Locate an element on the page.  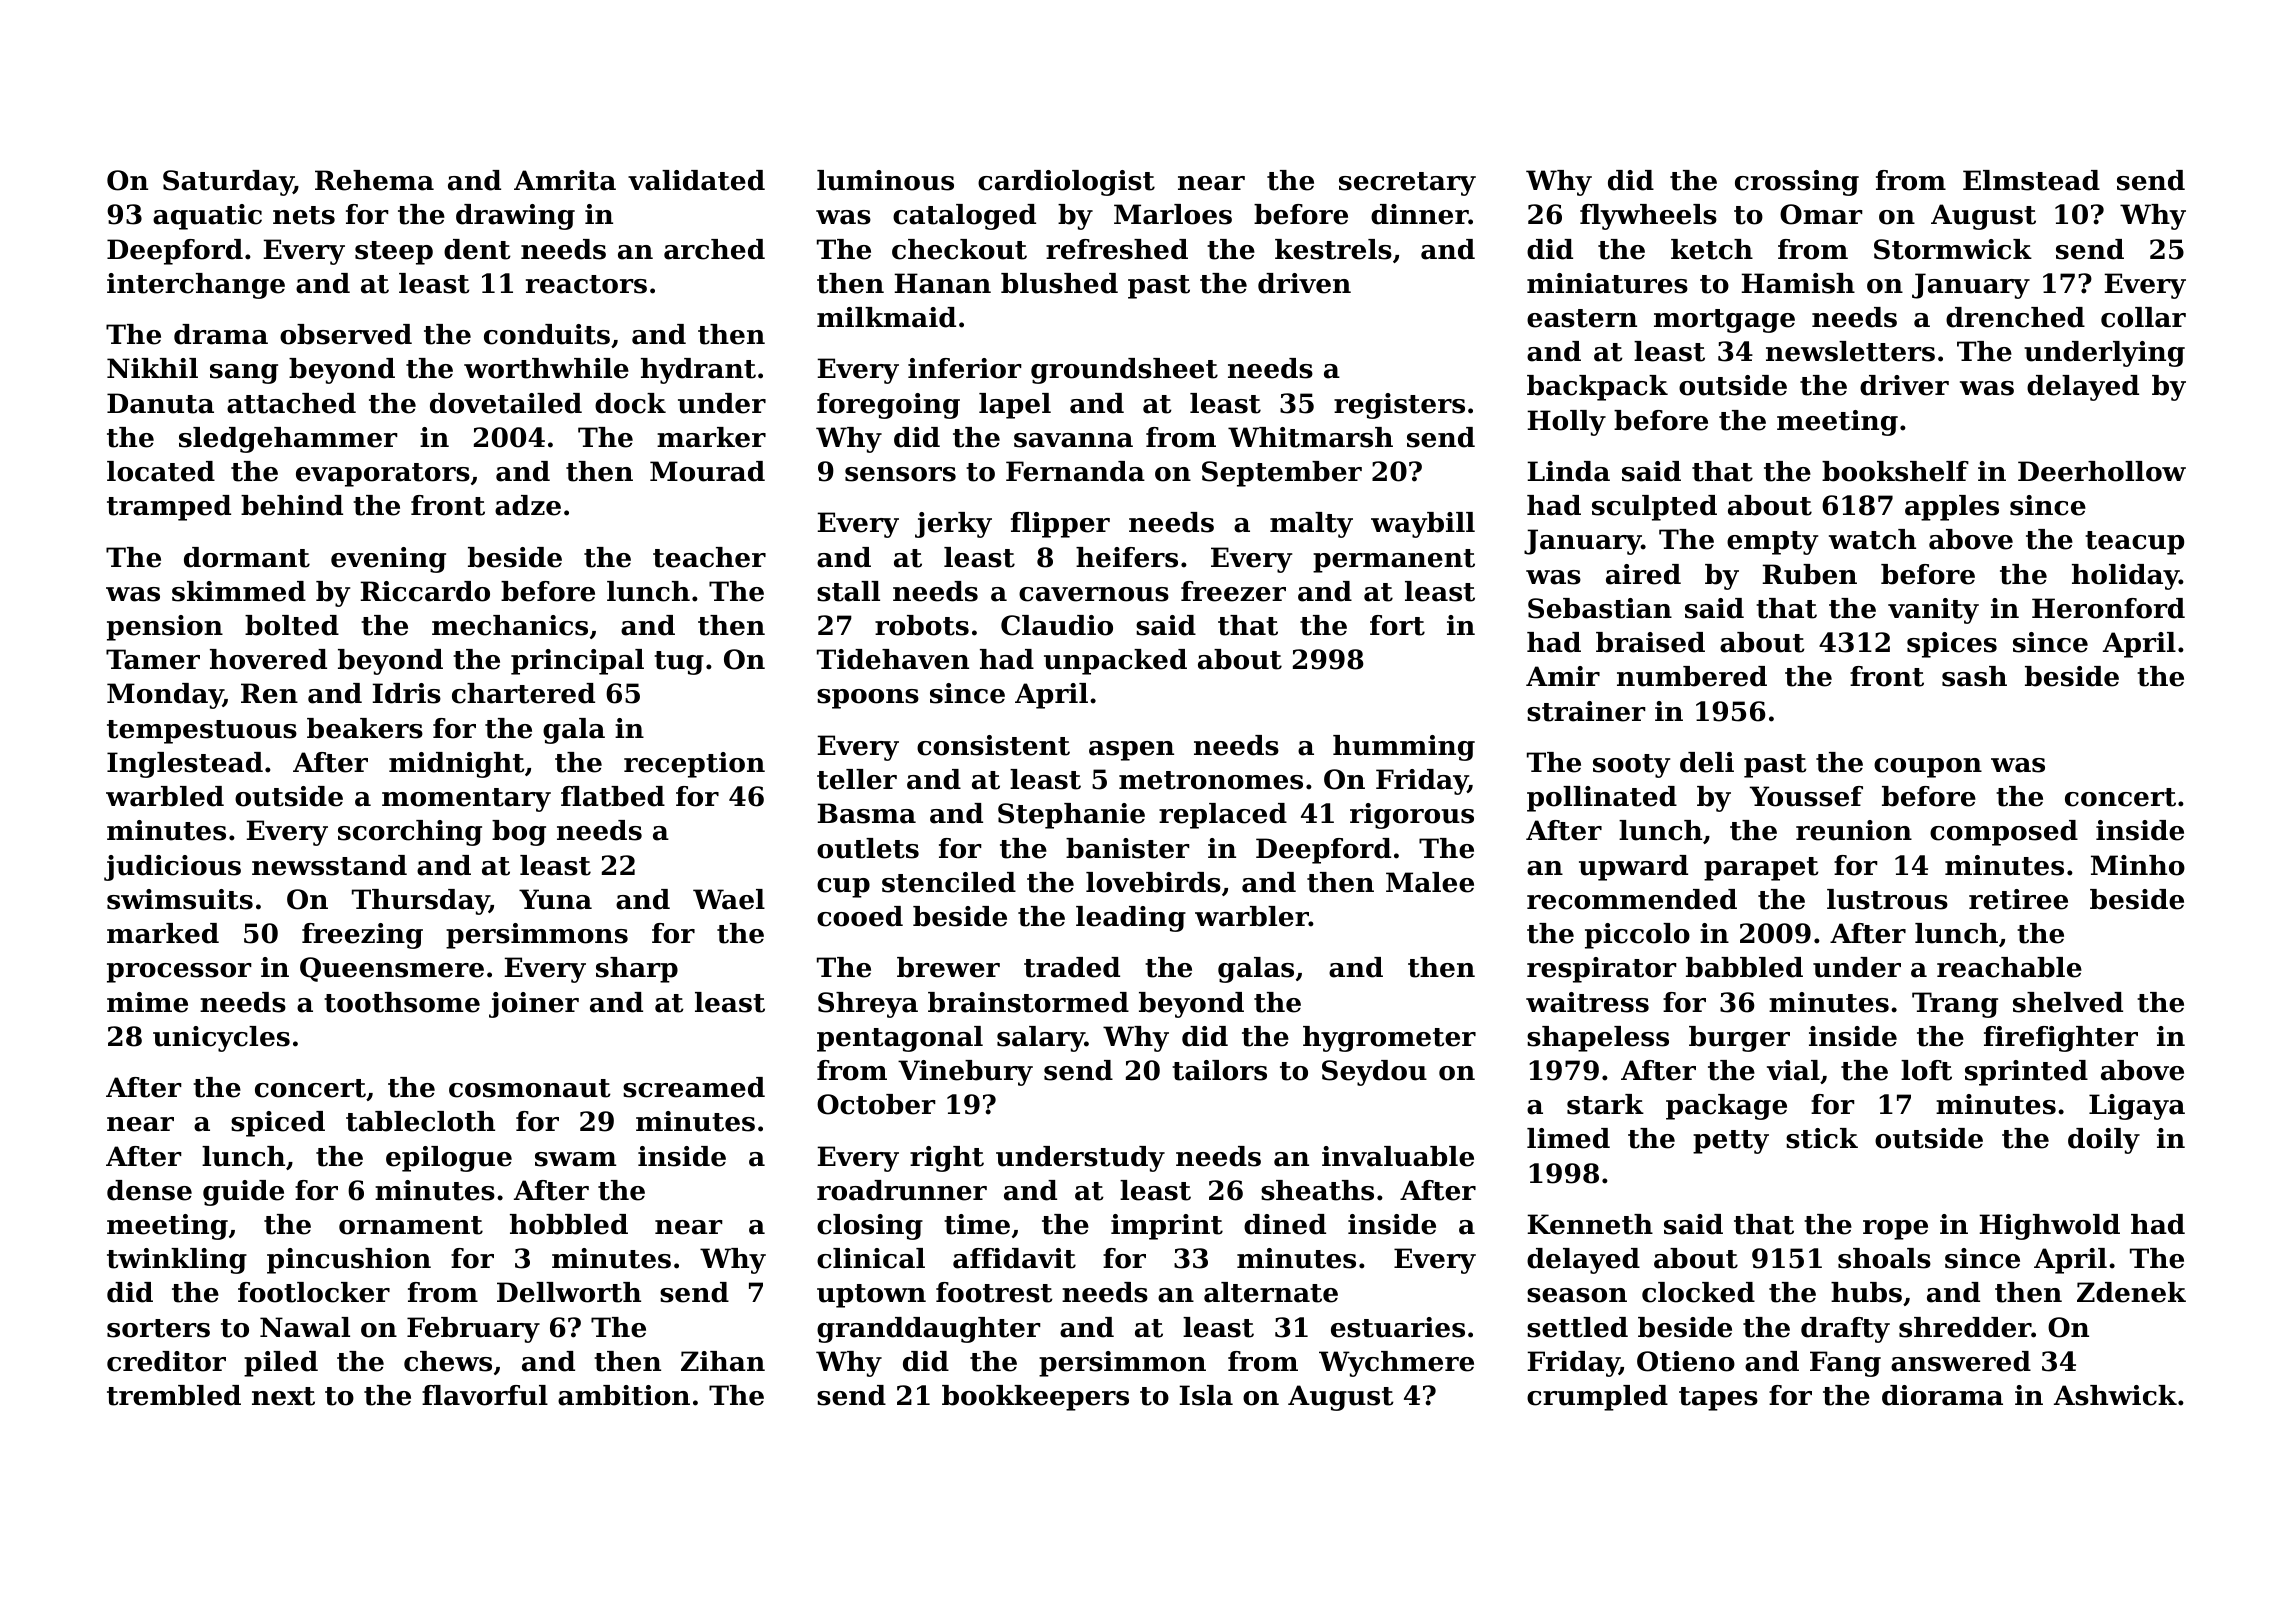
teacup is located at coordinates (2134, 543).
